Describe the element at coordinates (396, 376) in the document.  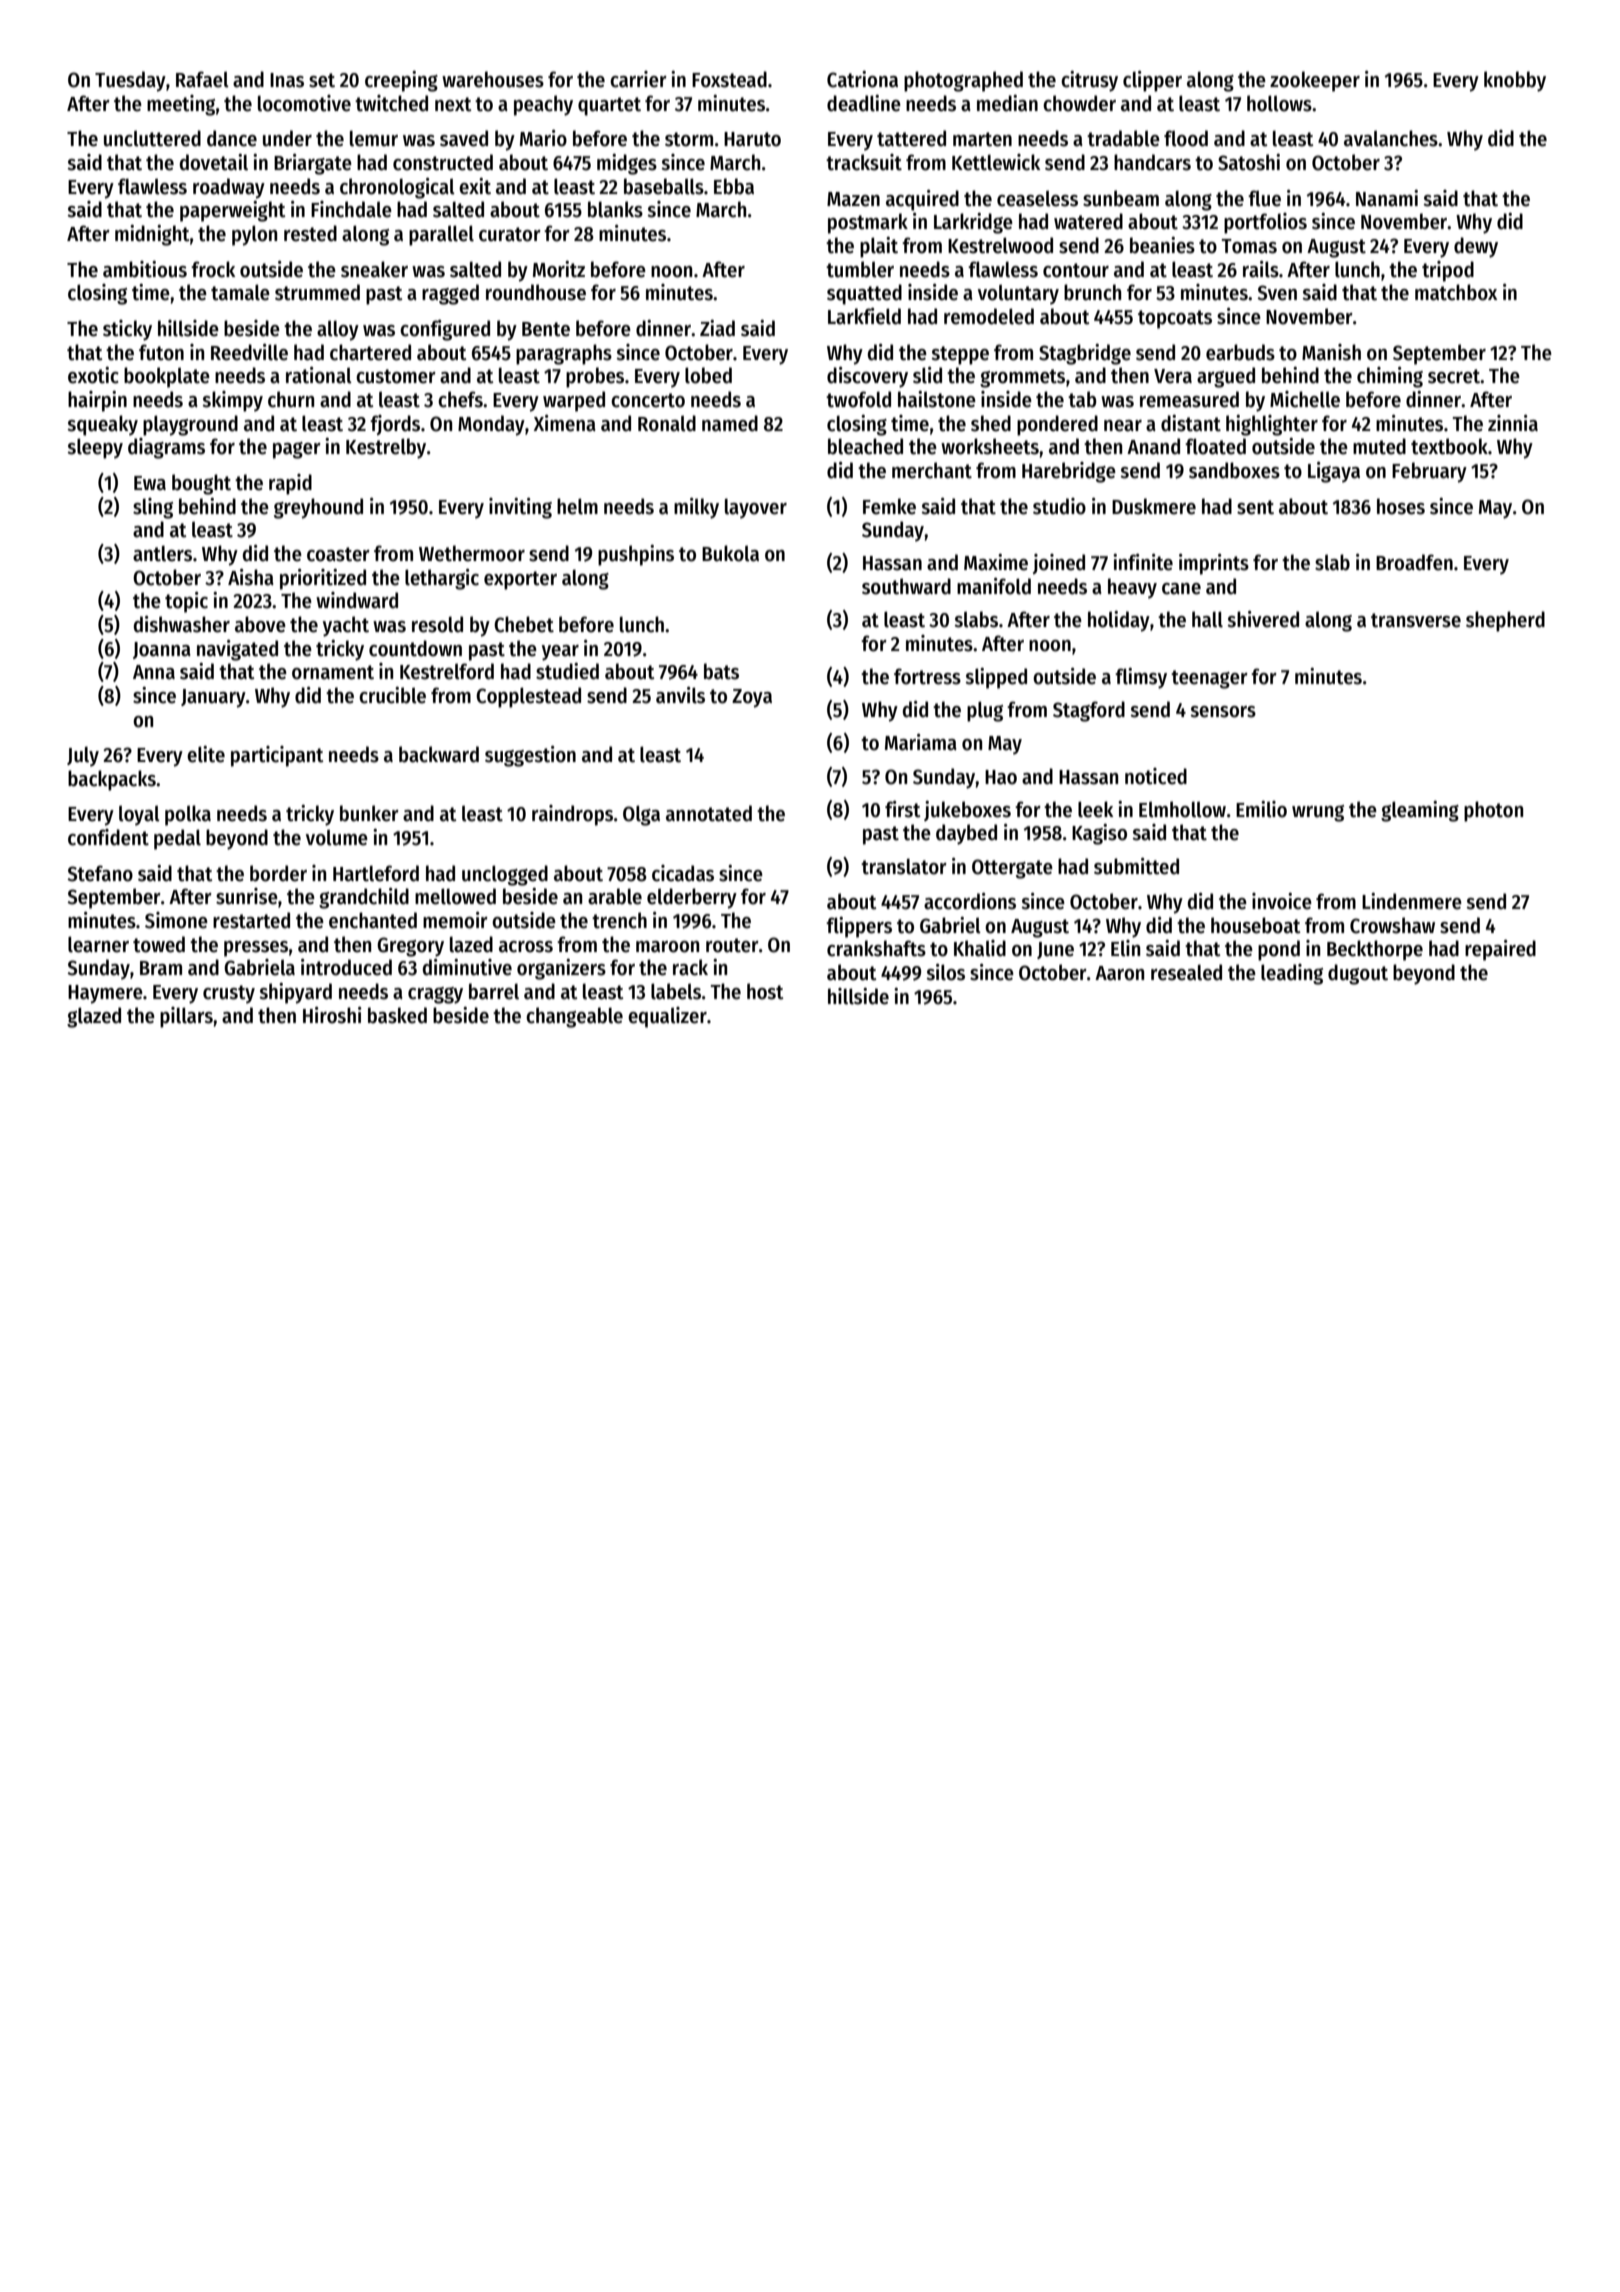
I see `customer` at that location.
